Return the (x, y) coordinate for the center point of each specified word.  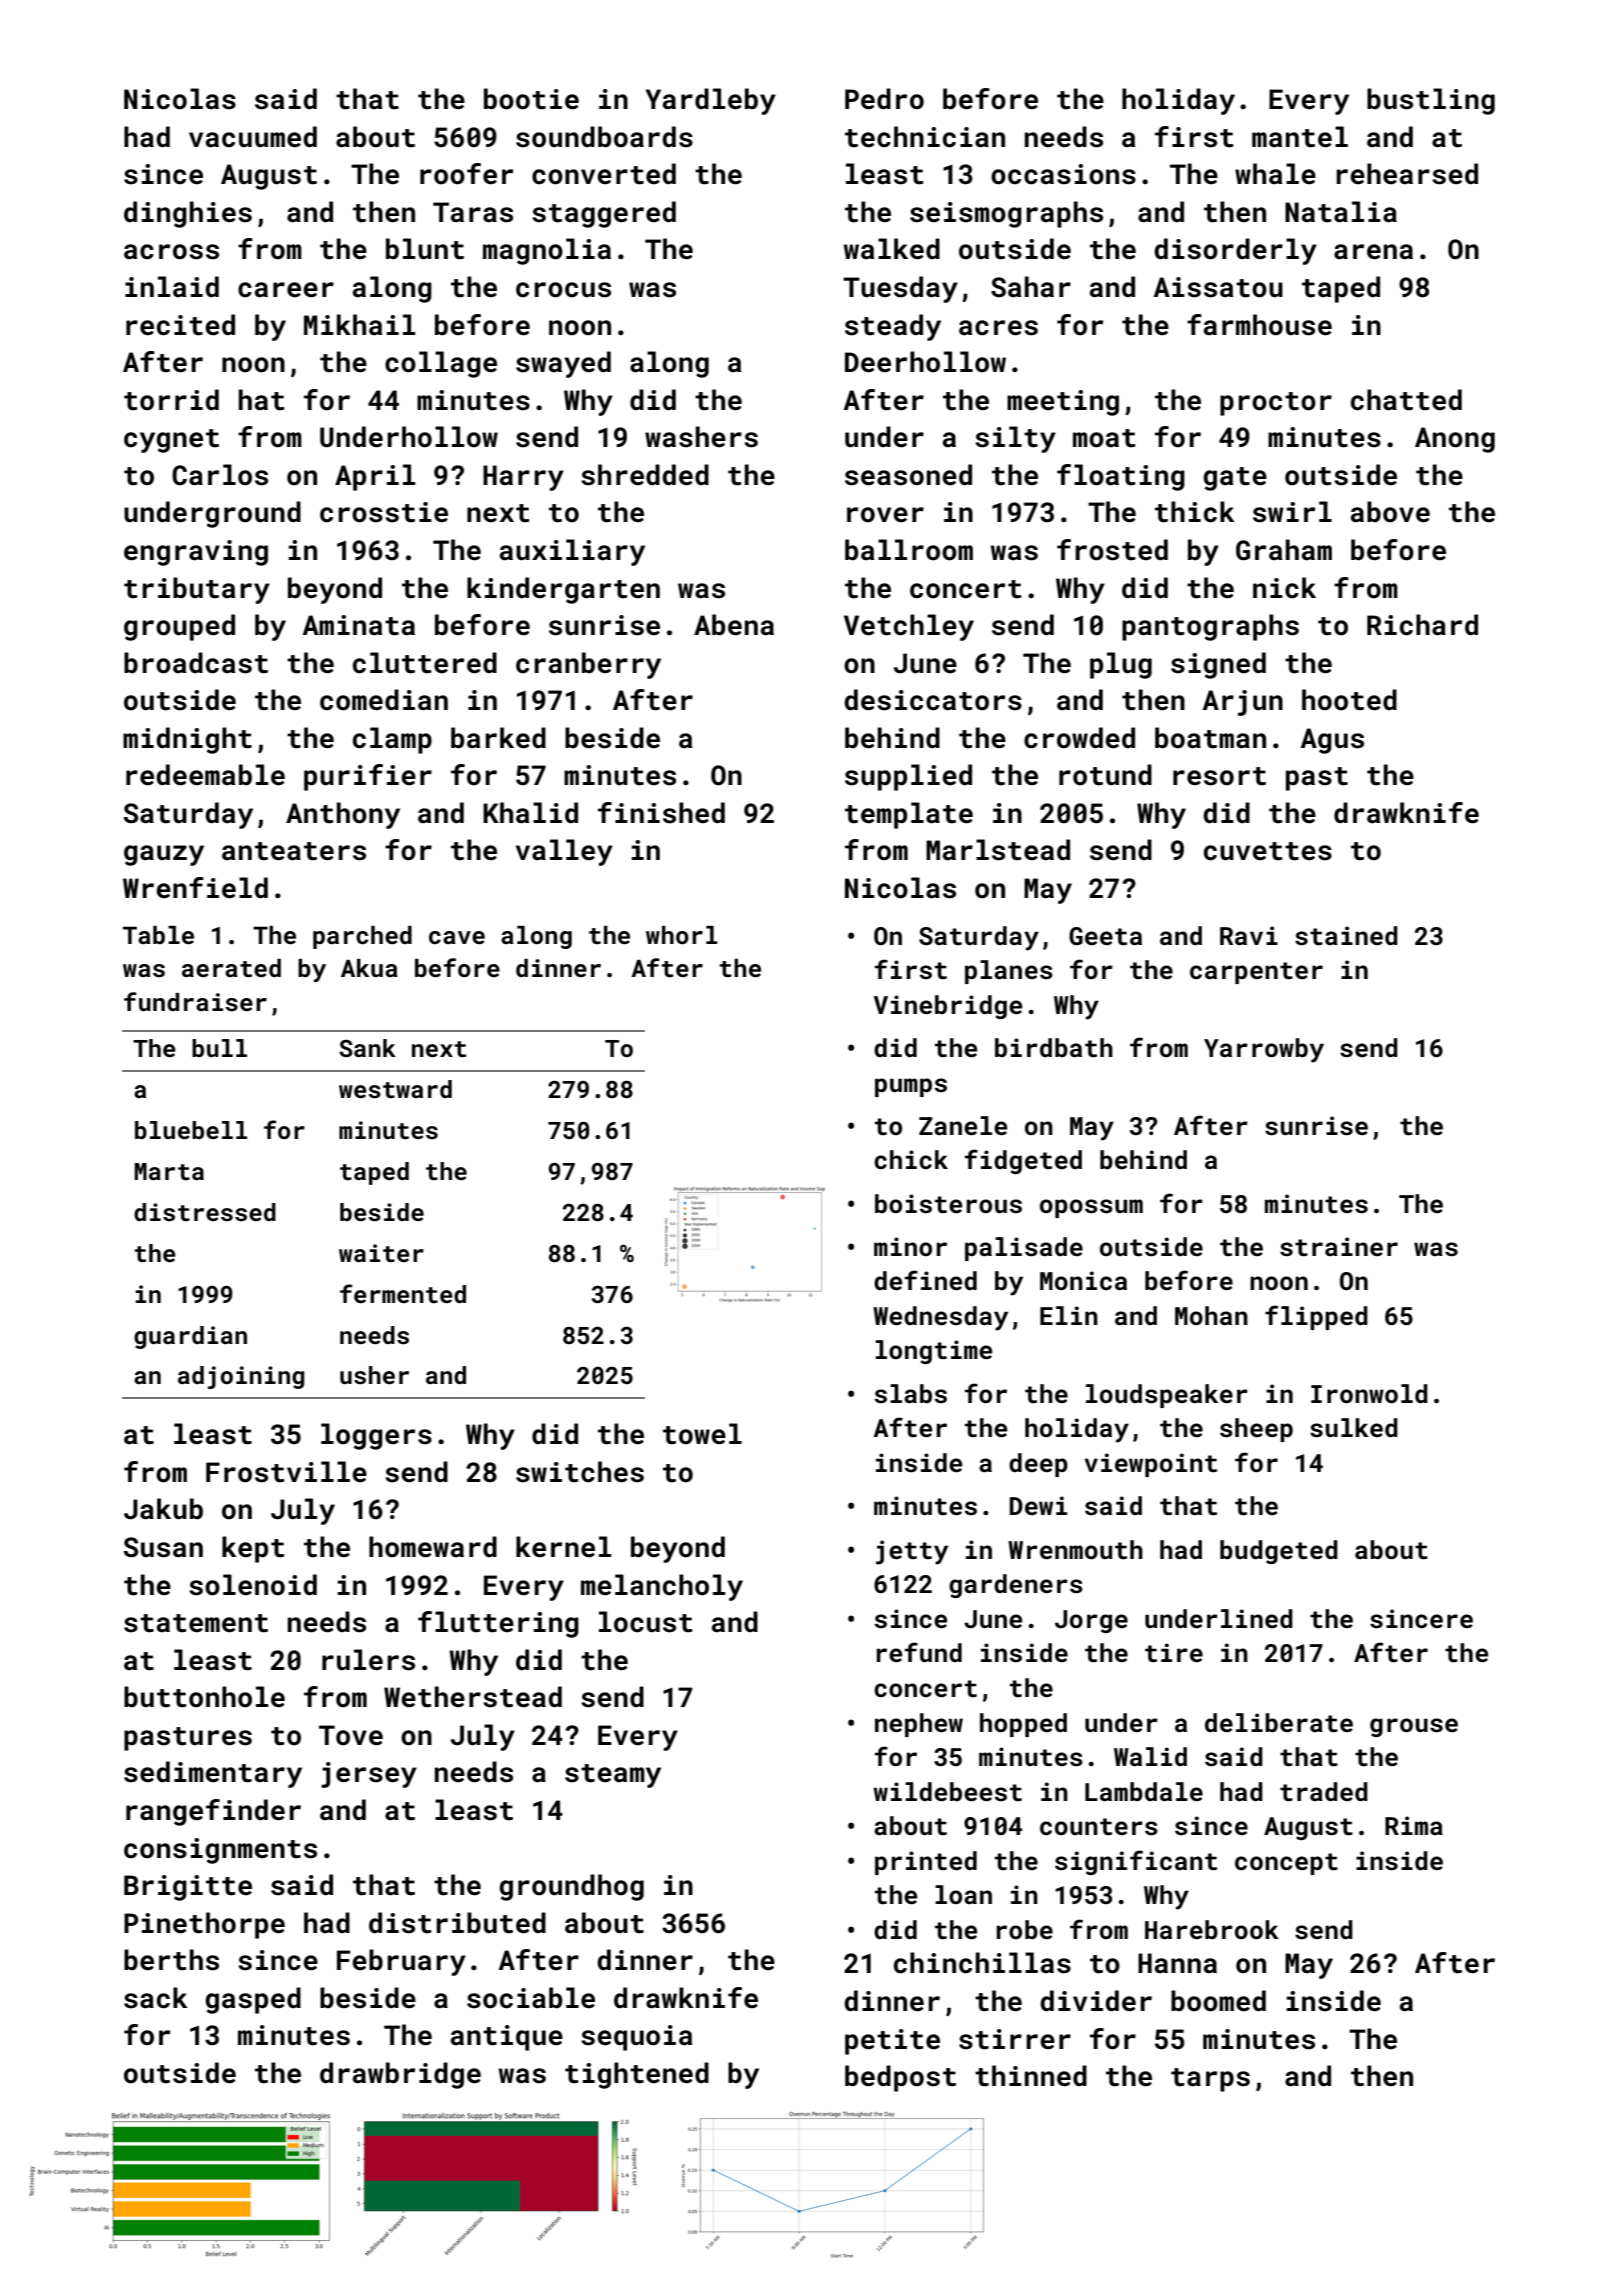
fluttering (498, 1624)
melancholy (662, 1587)
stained (1346, 936)
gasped (253, 2000)
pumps (911, 1087)
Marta (169, 1172)
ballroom (909, 550)
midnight (187, 740)
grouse (1414, 1727)
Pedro (884, 99)
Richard (1422, 625)
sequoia (637, 2038)
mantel (1300, 137)
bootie (531, 99)
